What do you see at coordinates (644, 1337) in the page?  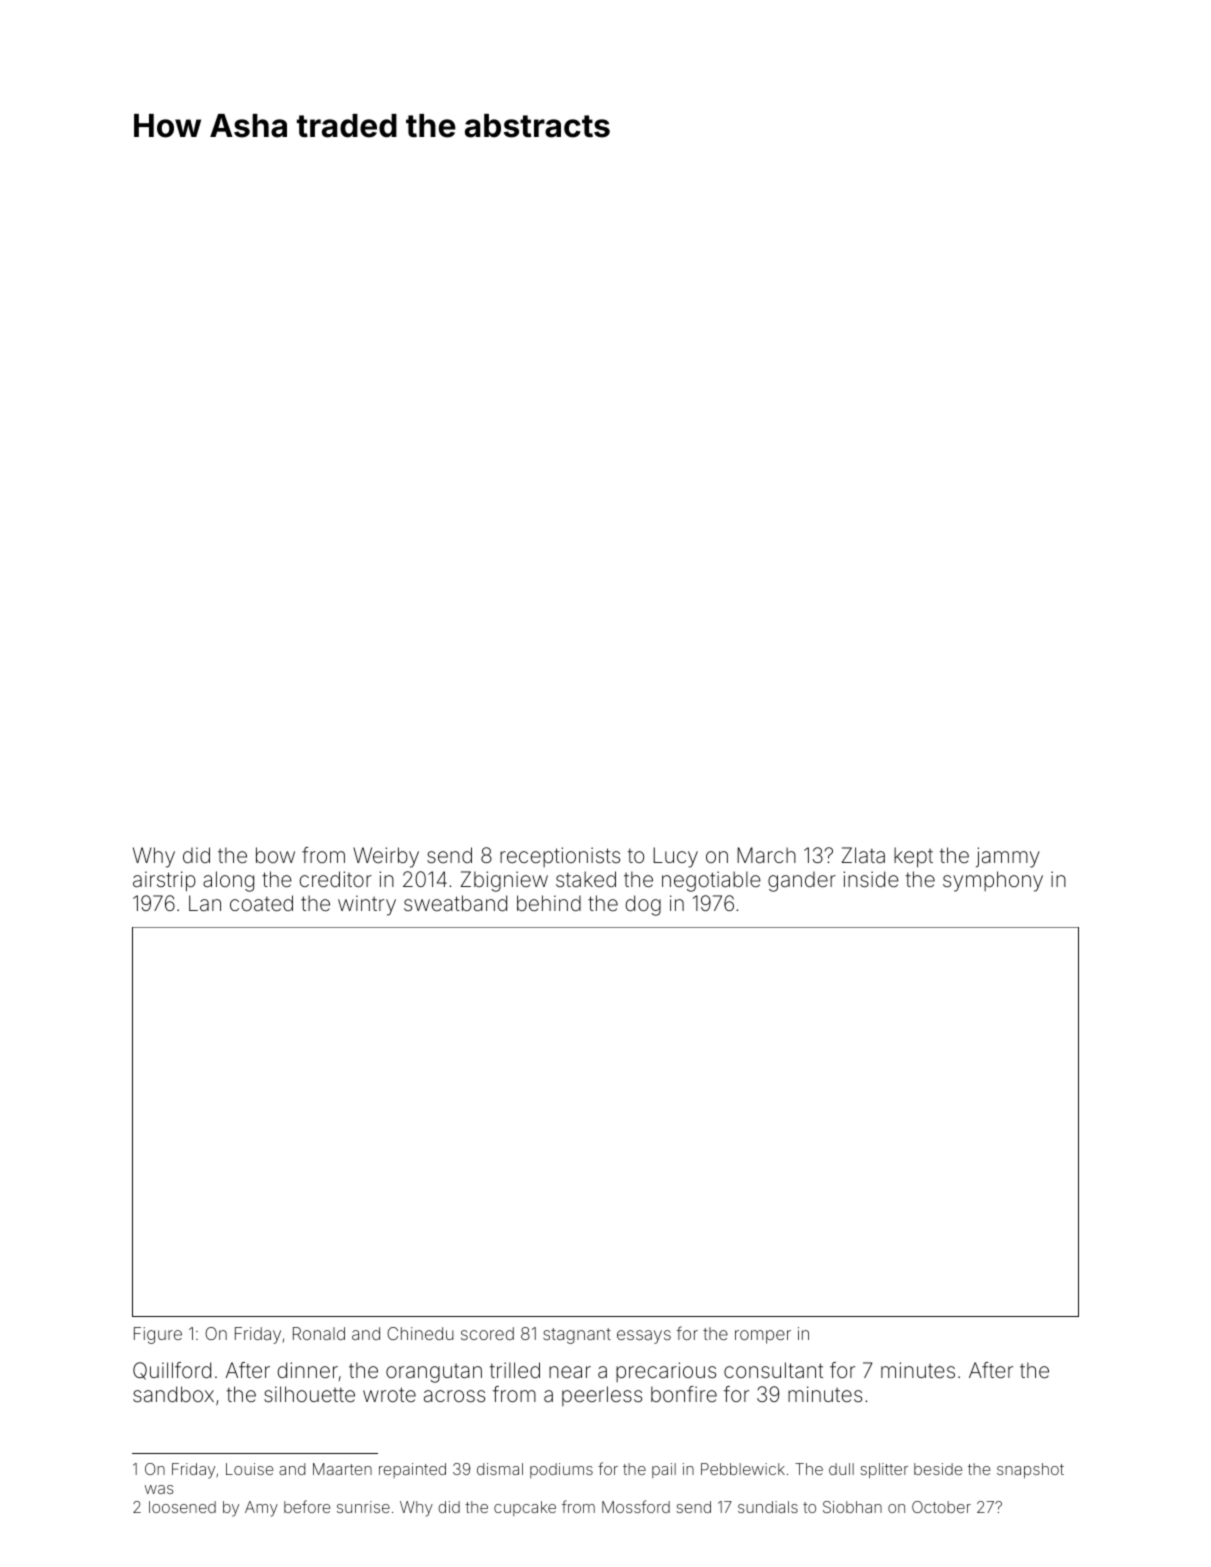 I see `essays` at bounding box center [644, 1337].
